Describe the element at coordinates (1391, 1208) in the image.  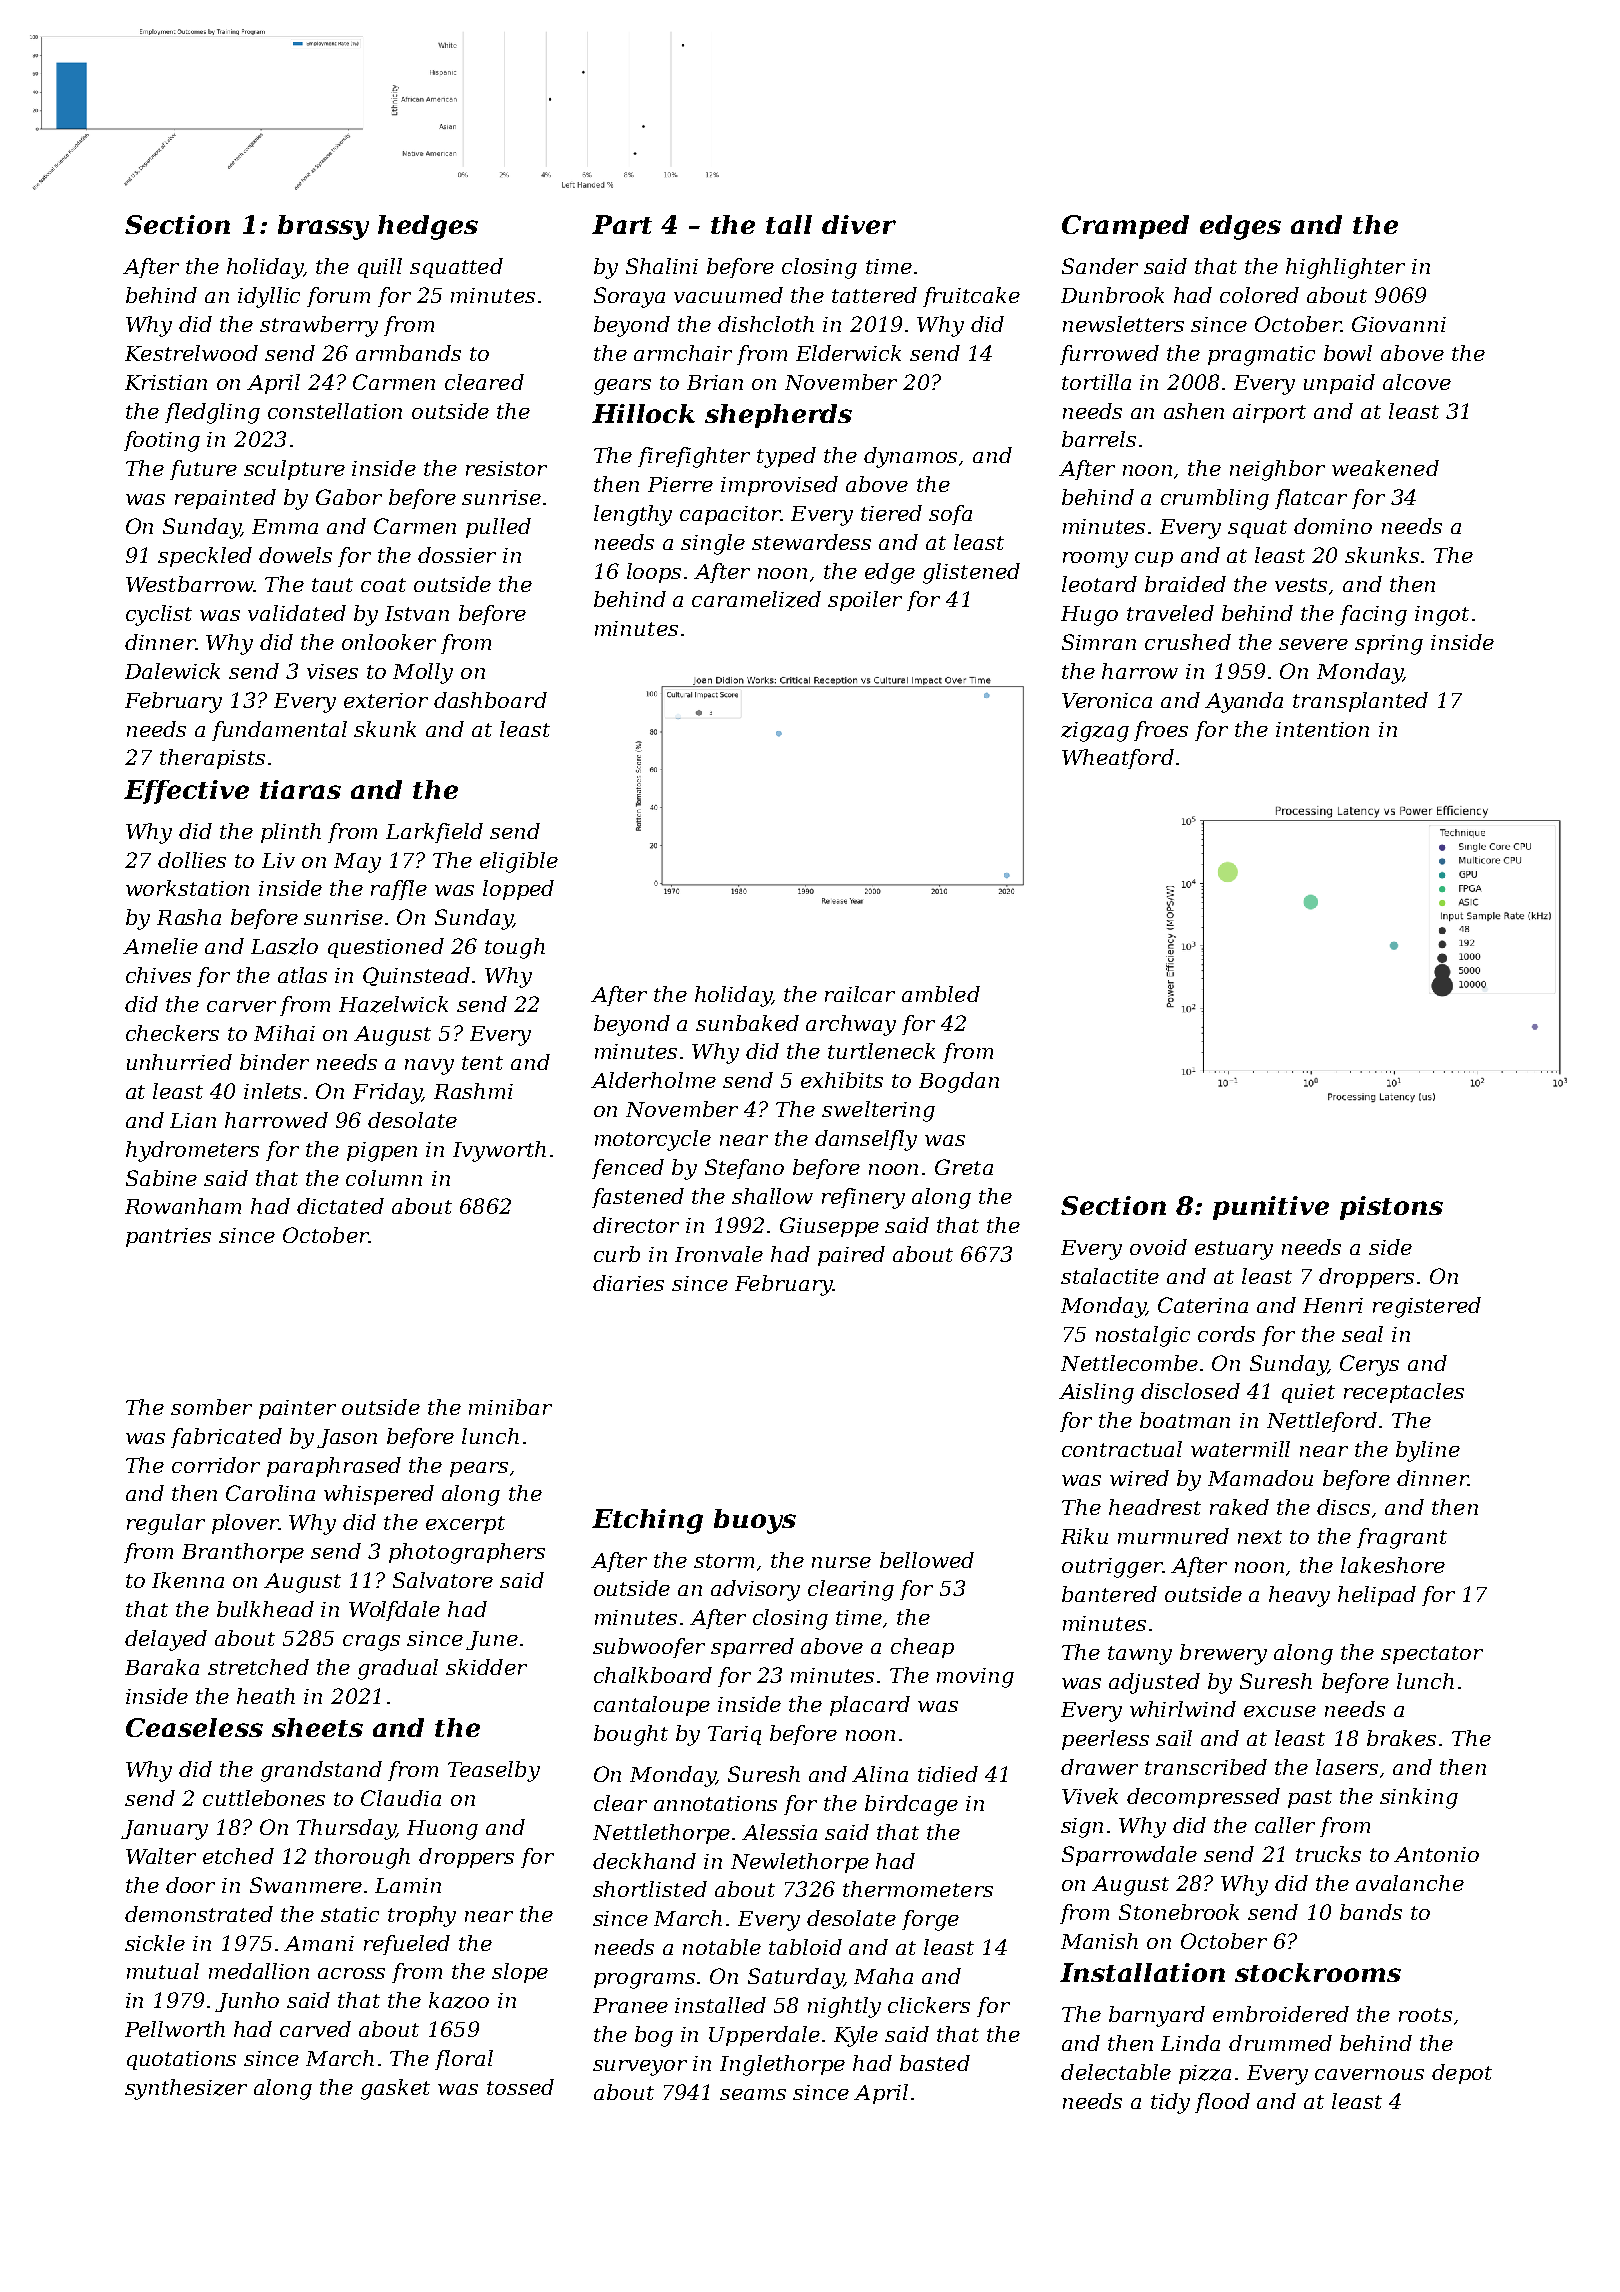
I see `pistons` at that location.
